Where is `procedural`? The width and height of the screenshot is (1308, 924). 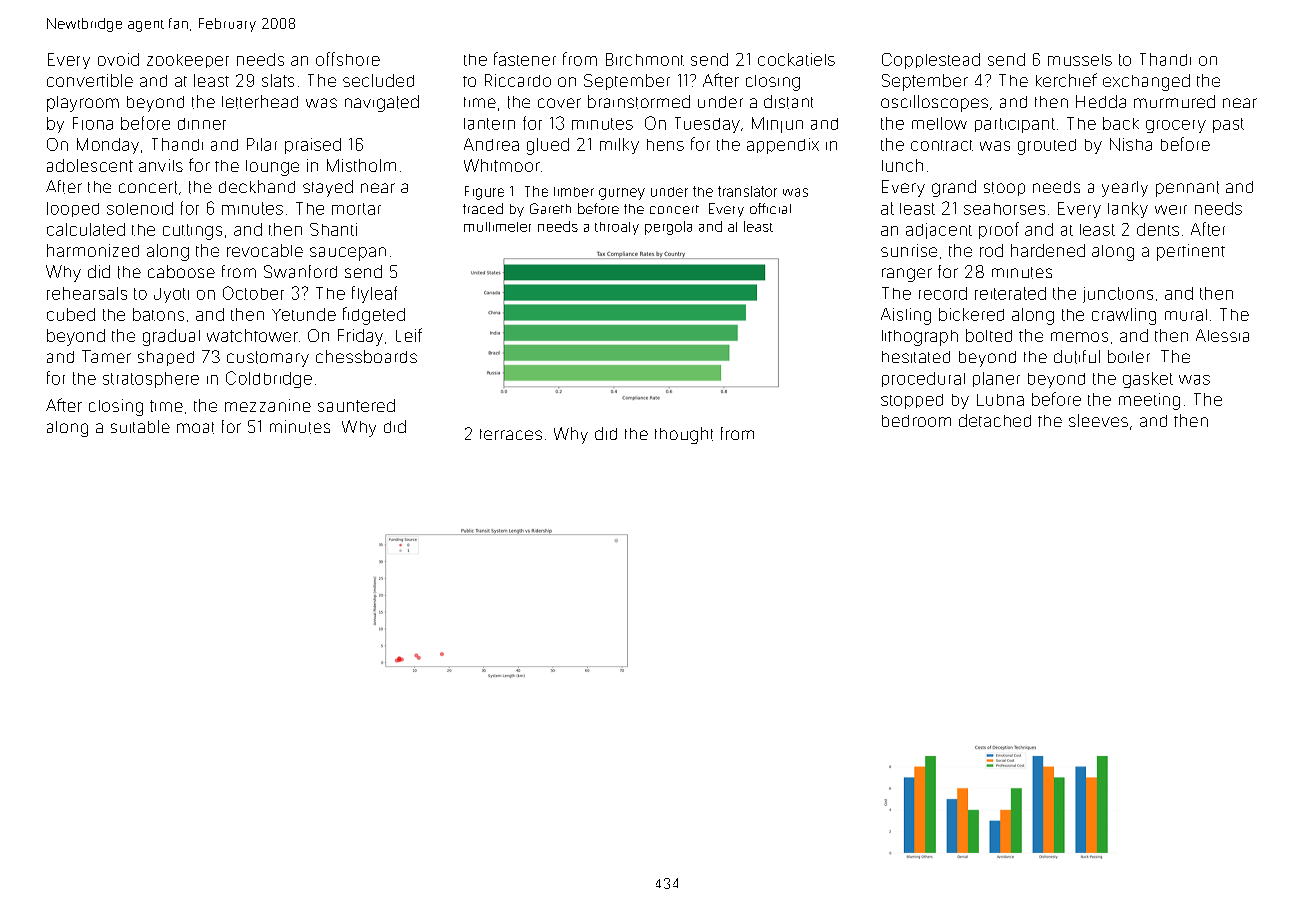
procedural is located at coordinates (923, 379).
